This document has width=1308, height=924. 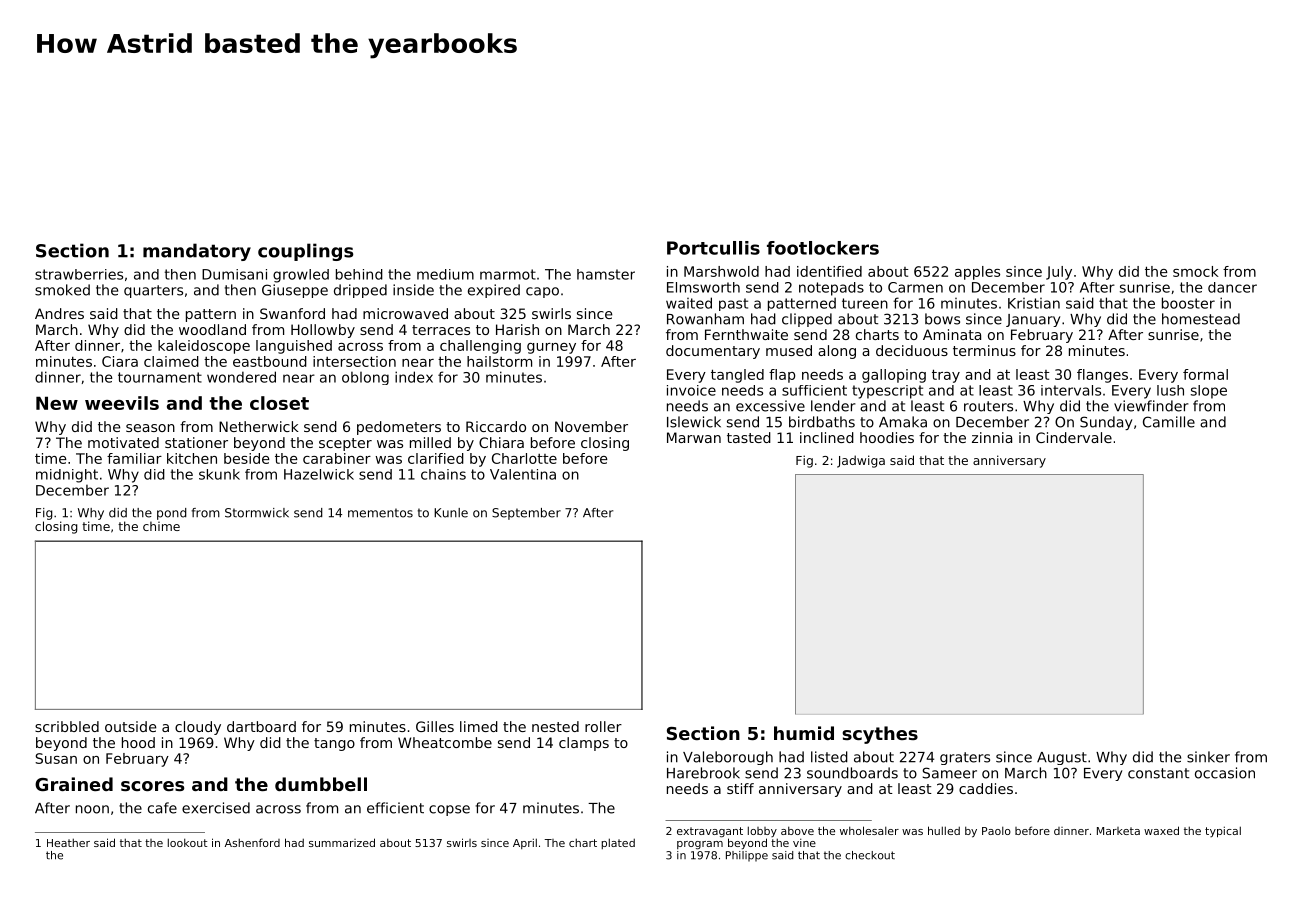 I want to click on roller, so click(x=603, y=726).
